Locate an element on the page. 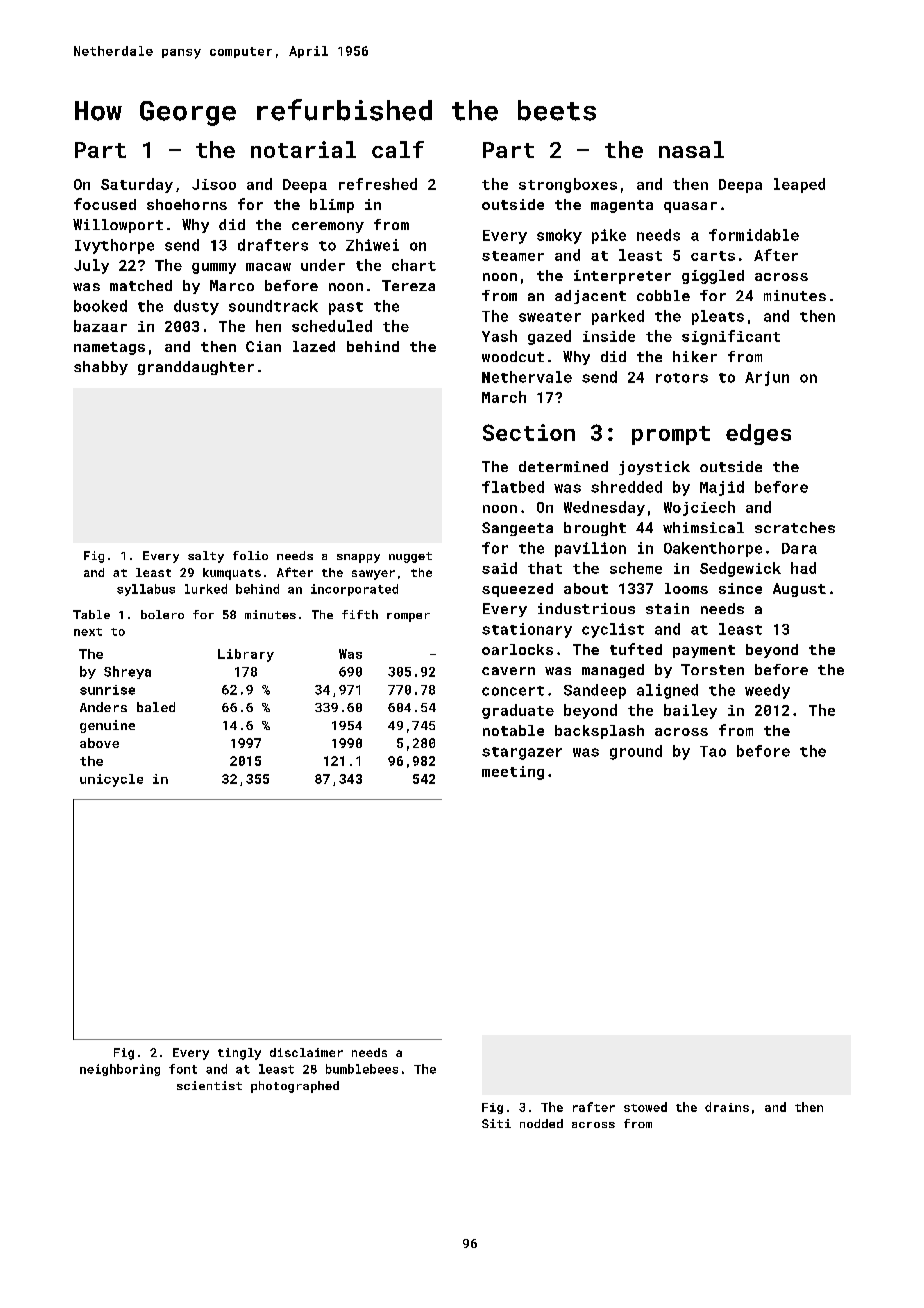  disclaimer is located at coordinates (306, 1052).
